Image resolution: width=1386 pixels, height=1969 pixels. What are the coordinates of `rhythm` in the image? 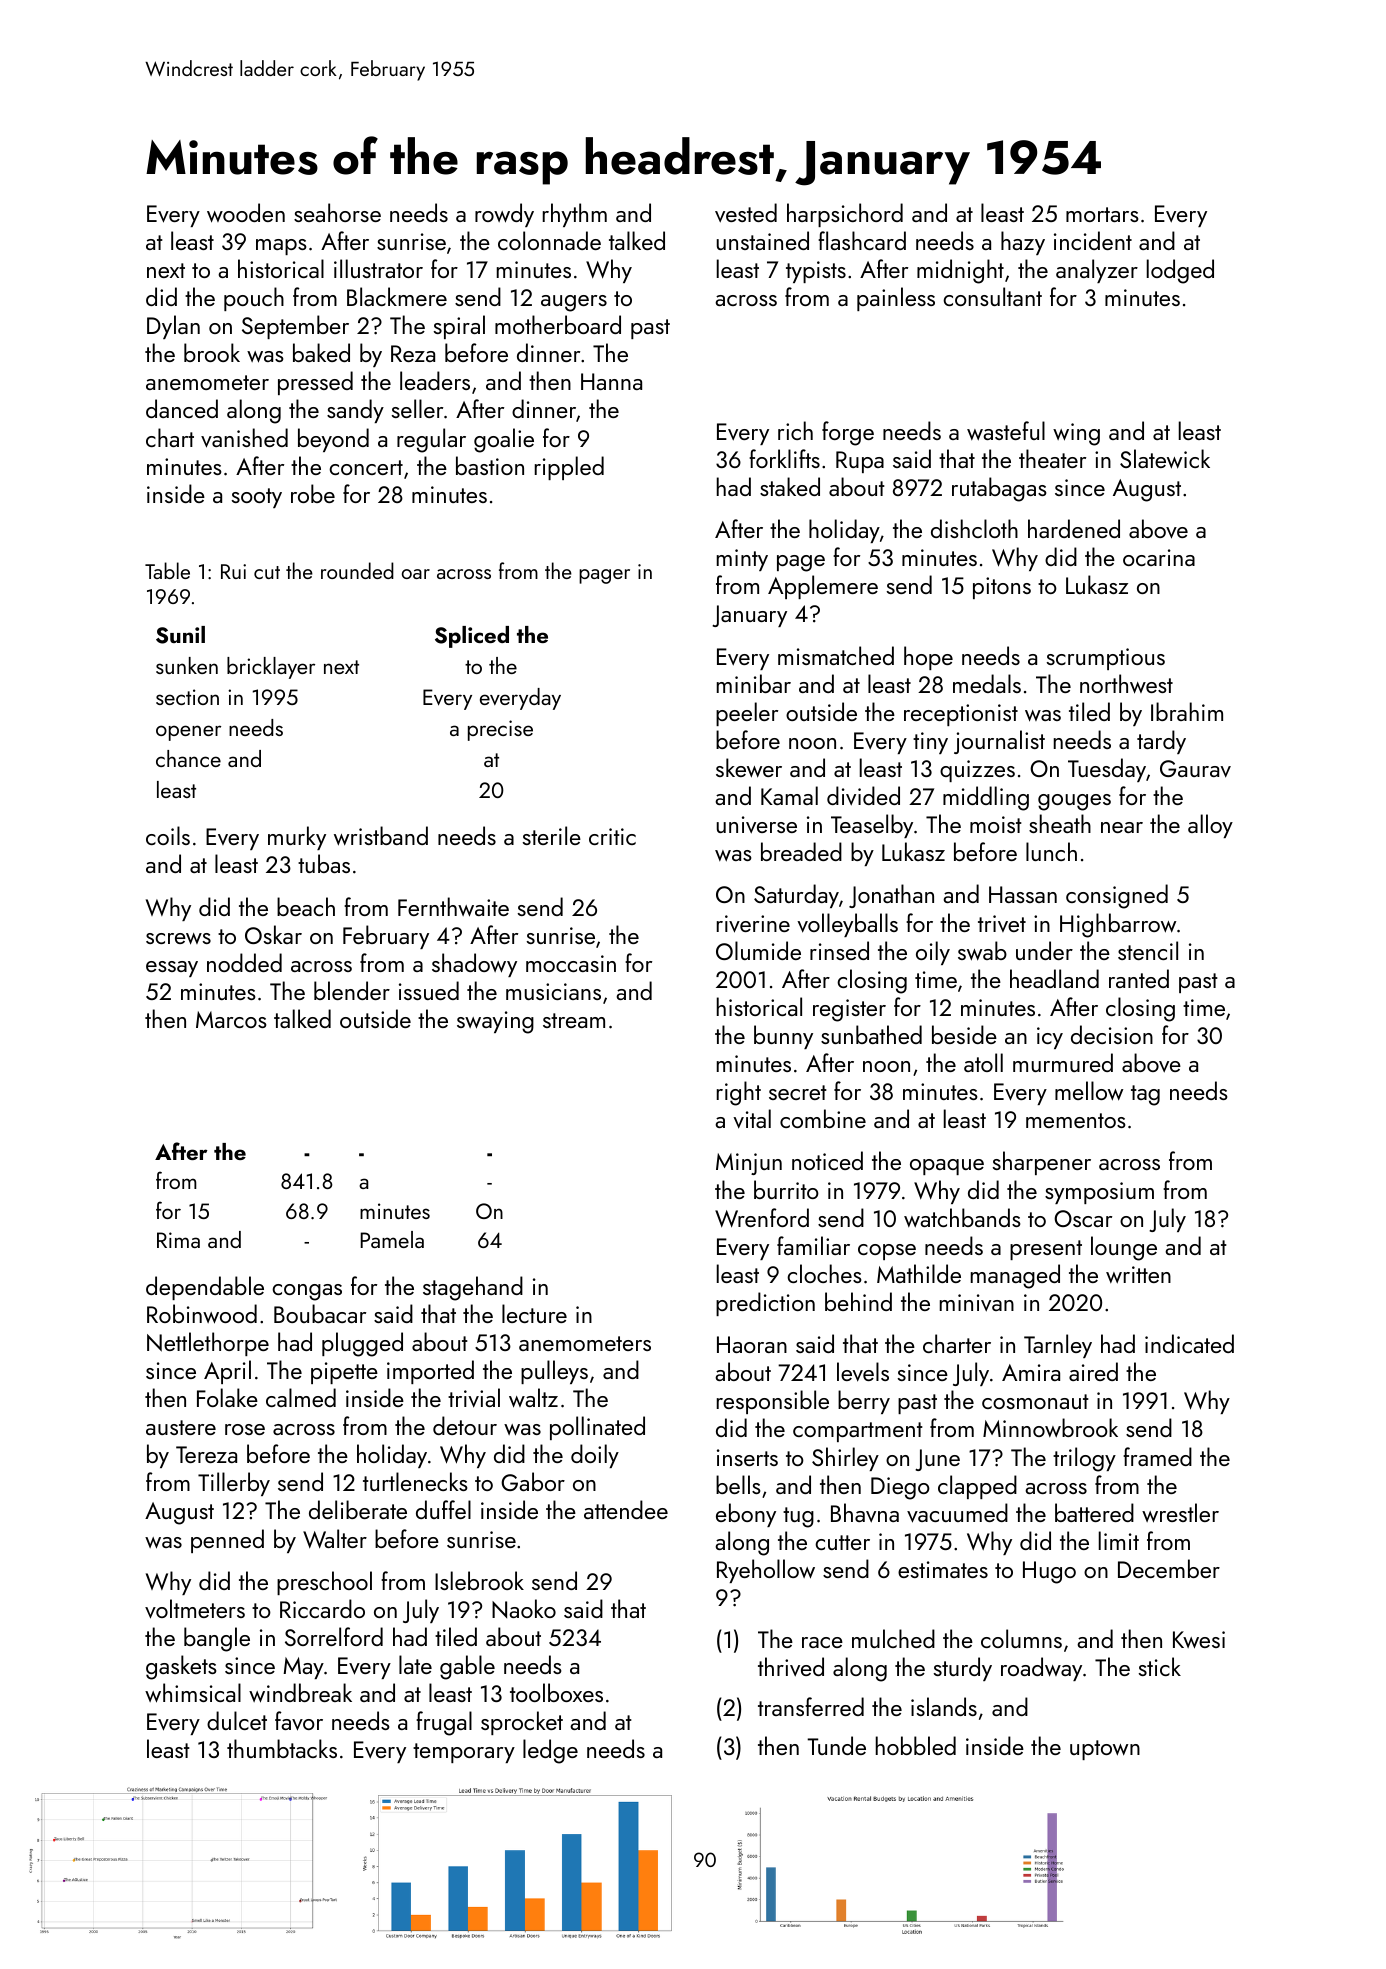 It's located at (575, 215).
